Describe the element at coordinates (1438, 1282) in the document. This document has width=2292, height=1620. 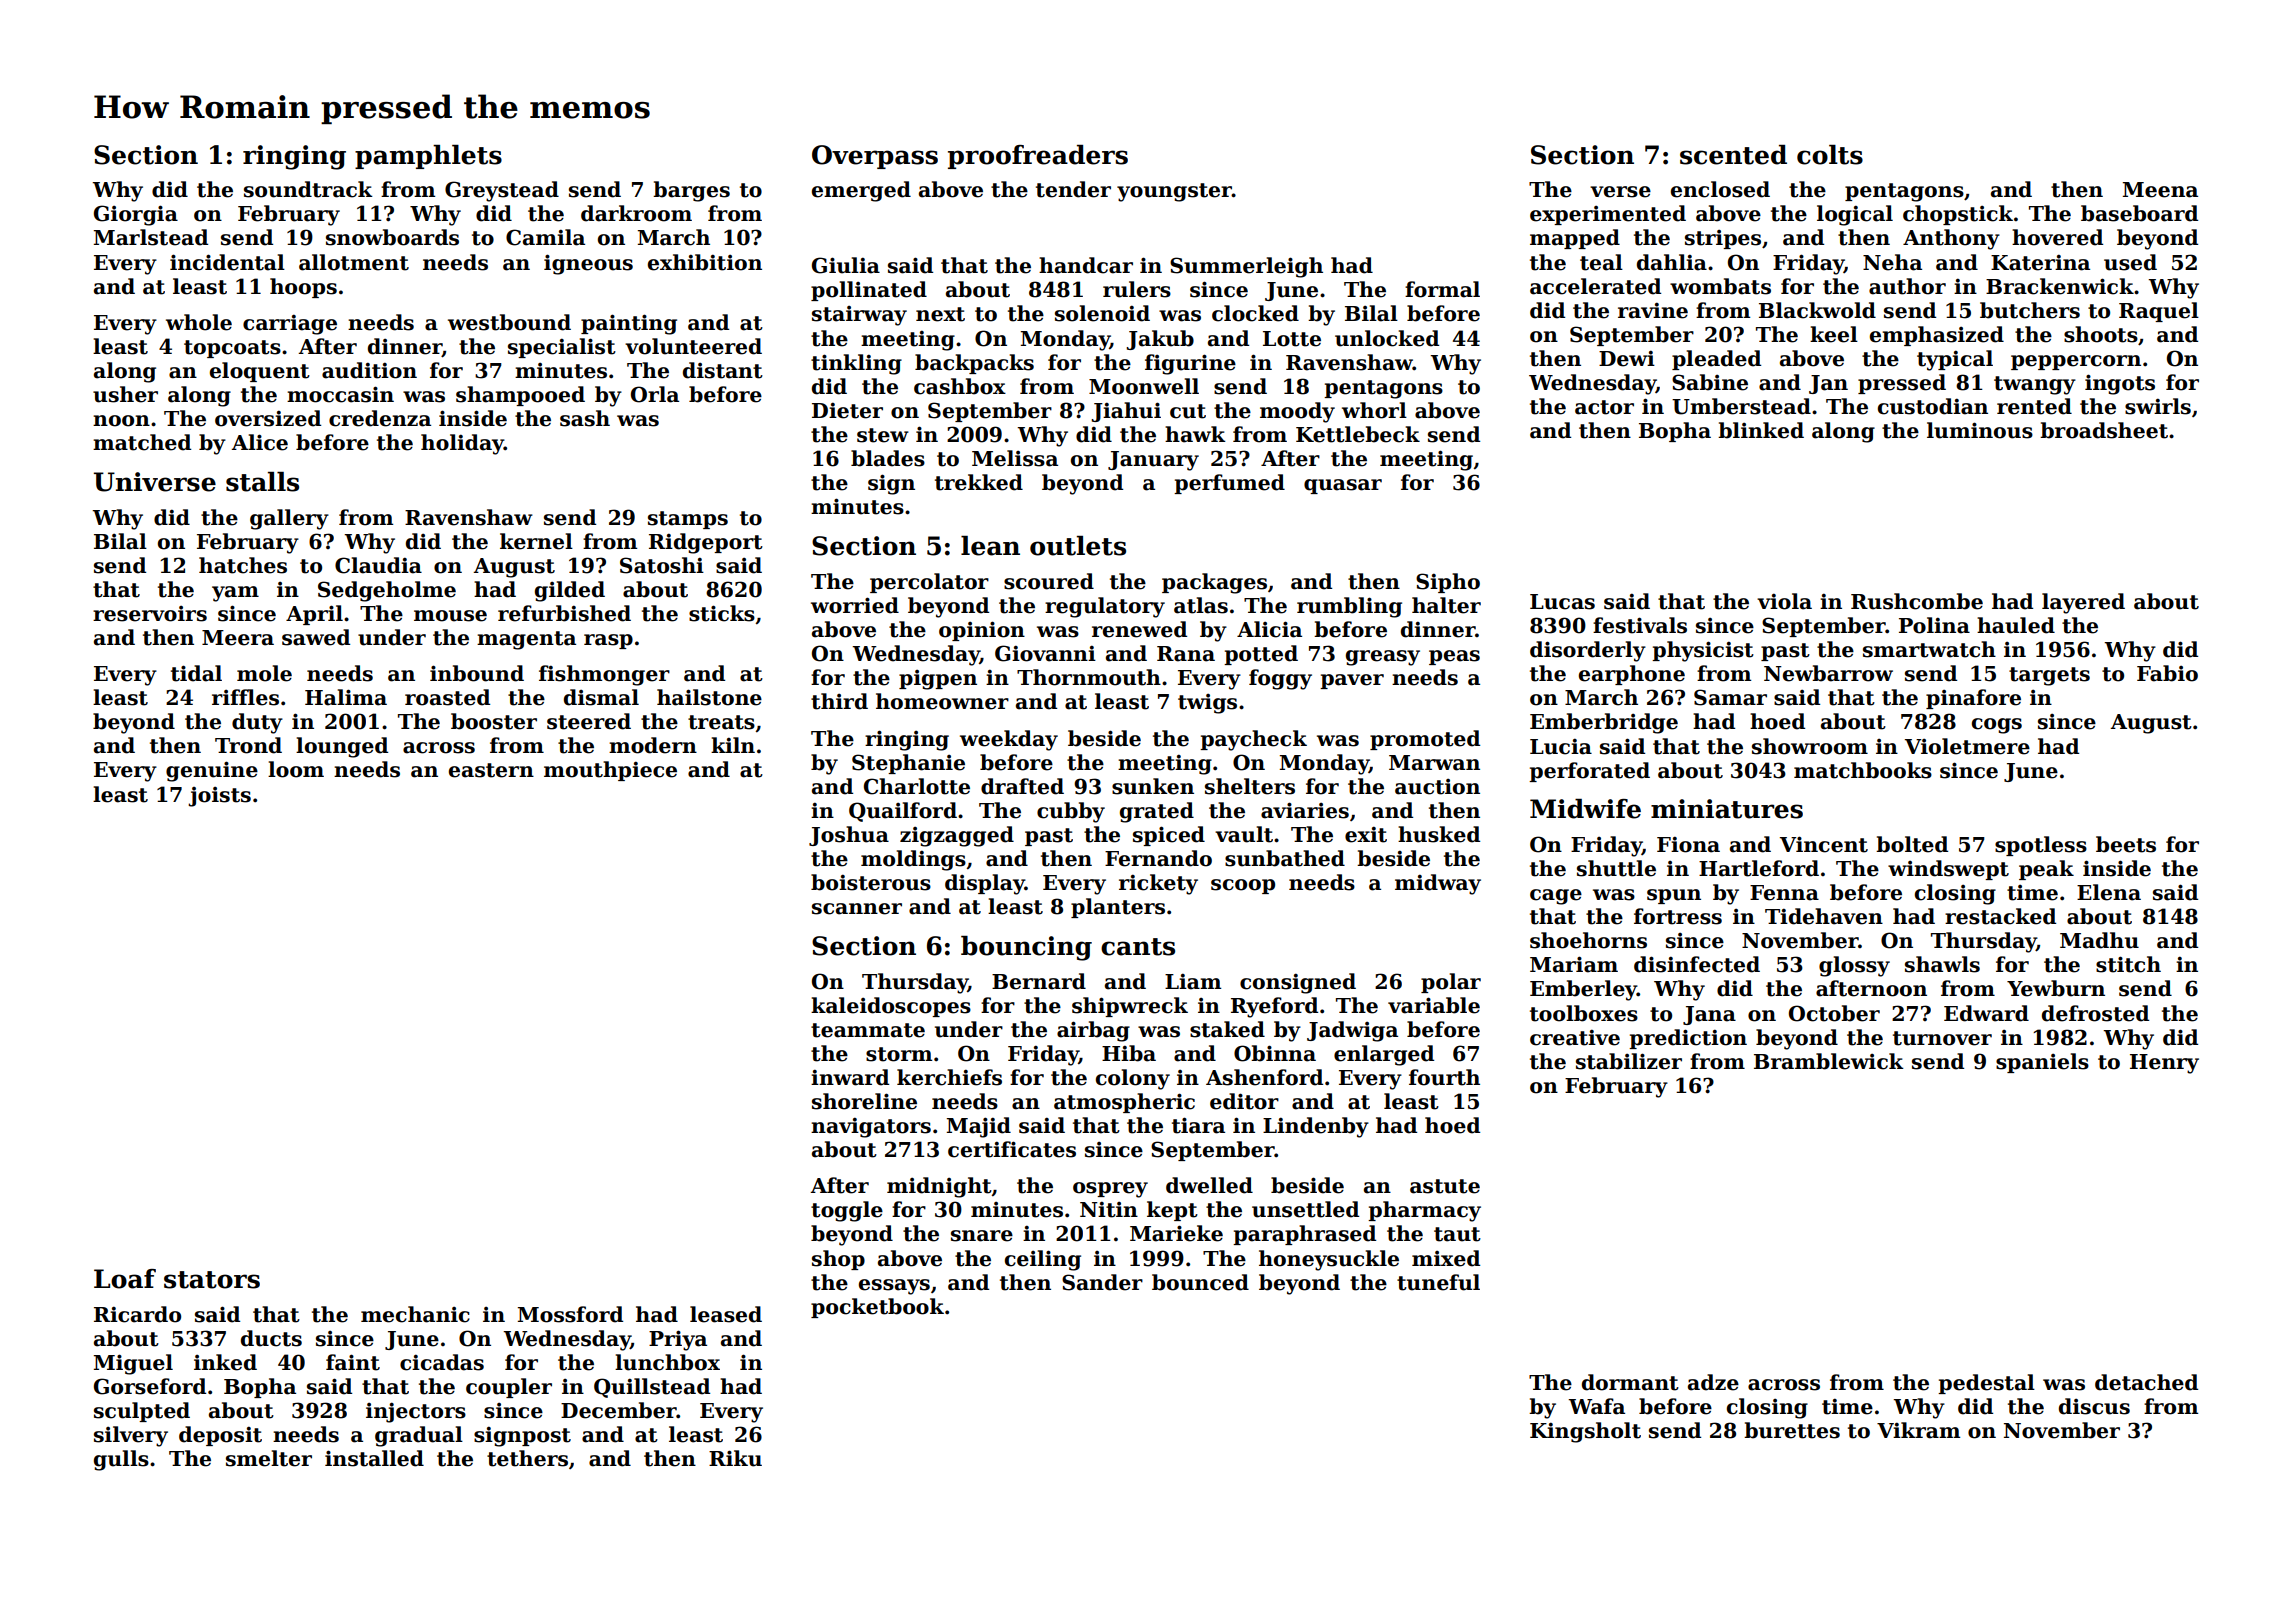
I see `tuneful` at that location.
